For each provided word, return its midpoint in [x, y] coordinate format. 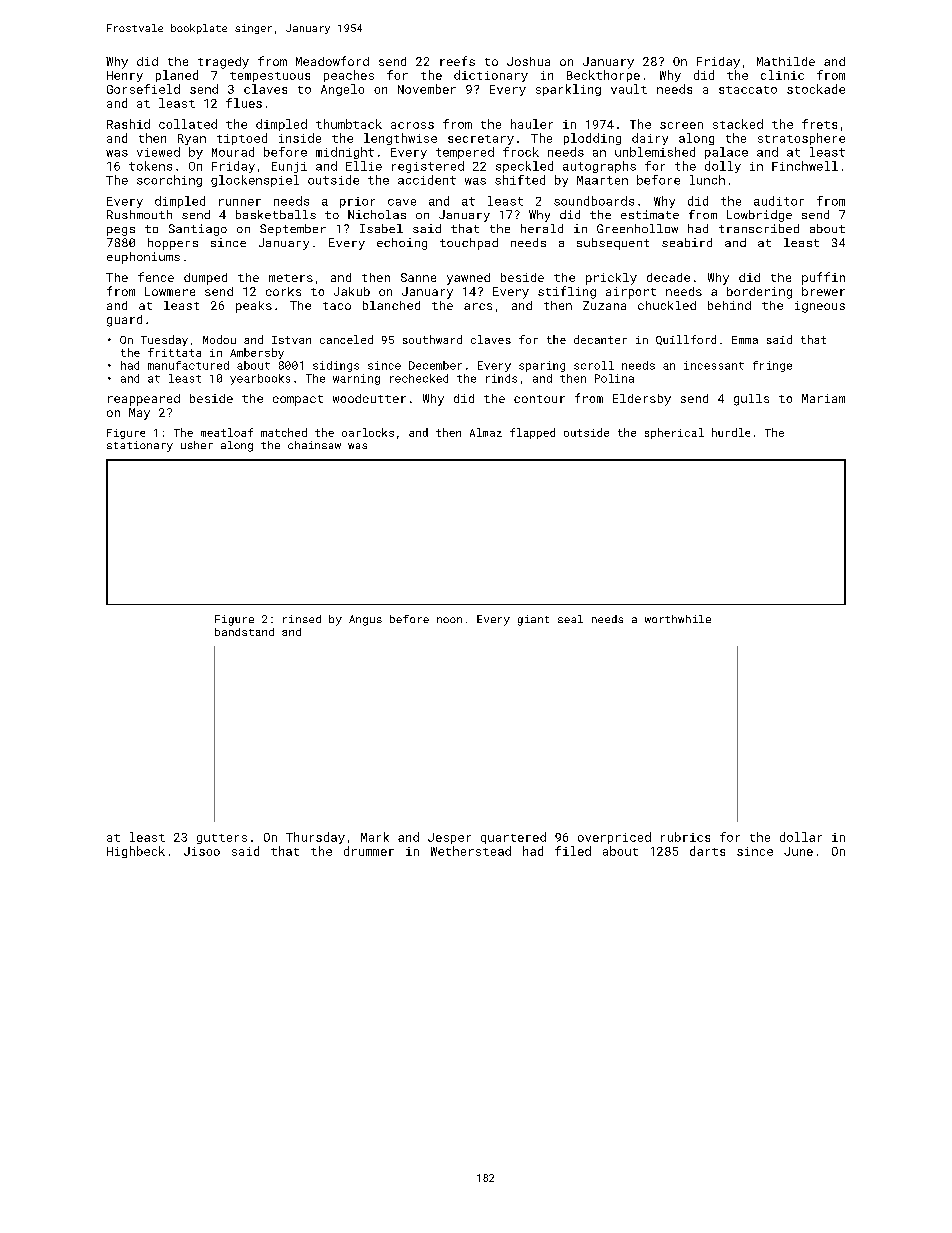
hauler [532, 124]
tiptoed [242, 139]
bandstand [244, 632]
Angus [365, 620]
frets [819, 124]
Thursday [315, 838]
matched [284, 432]
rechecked [419, 378]
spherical [674, 433]
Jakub [352, 291]
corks [283, 291]
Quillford [686, 340]
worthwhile [678, 619]
